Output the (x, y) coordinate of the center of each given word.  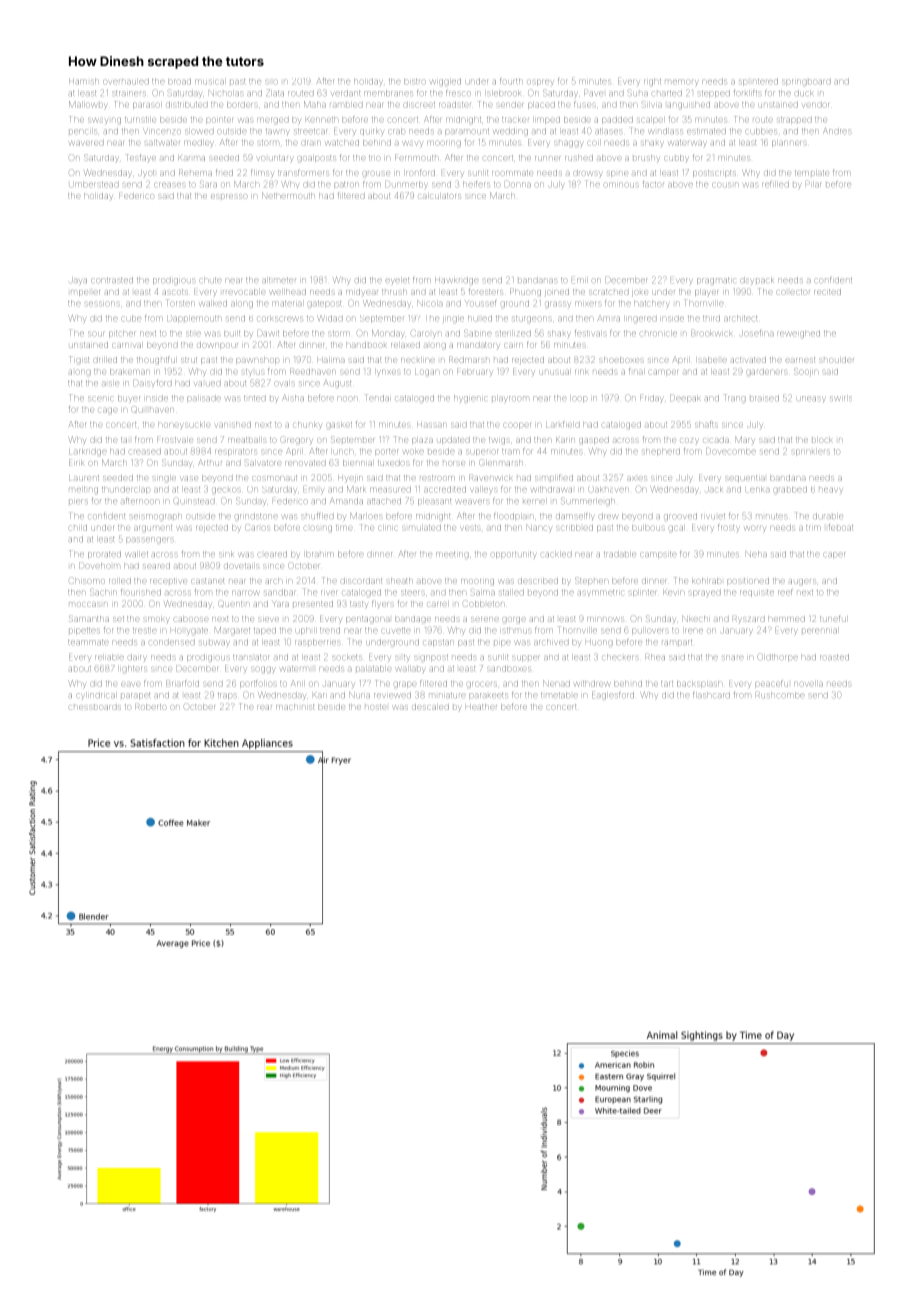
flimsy (262, 174)
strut (189, 360)
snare (732, 657)
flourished (141, 592)
